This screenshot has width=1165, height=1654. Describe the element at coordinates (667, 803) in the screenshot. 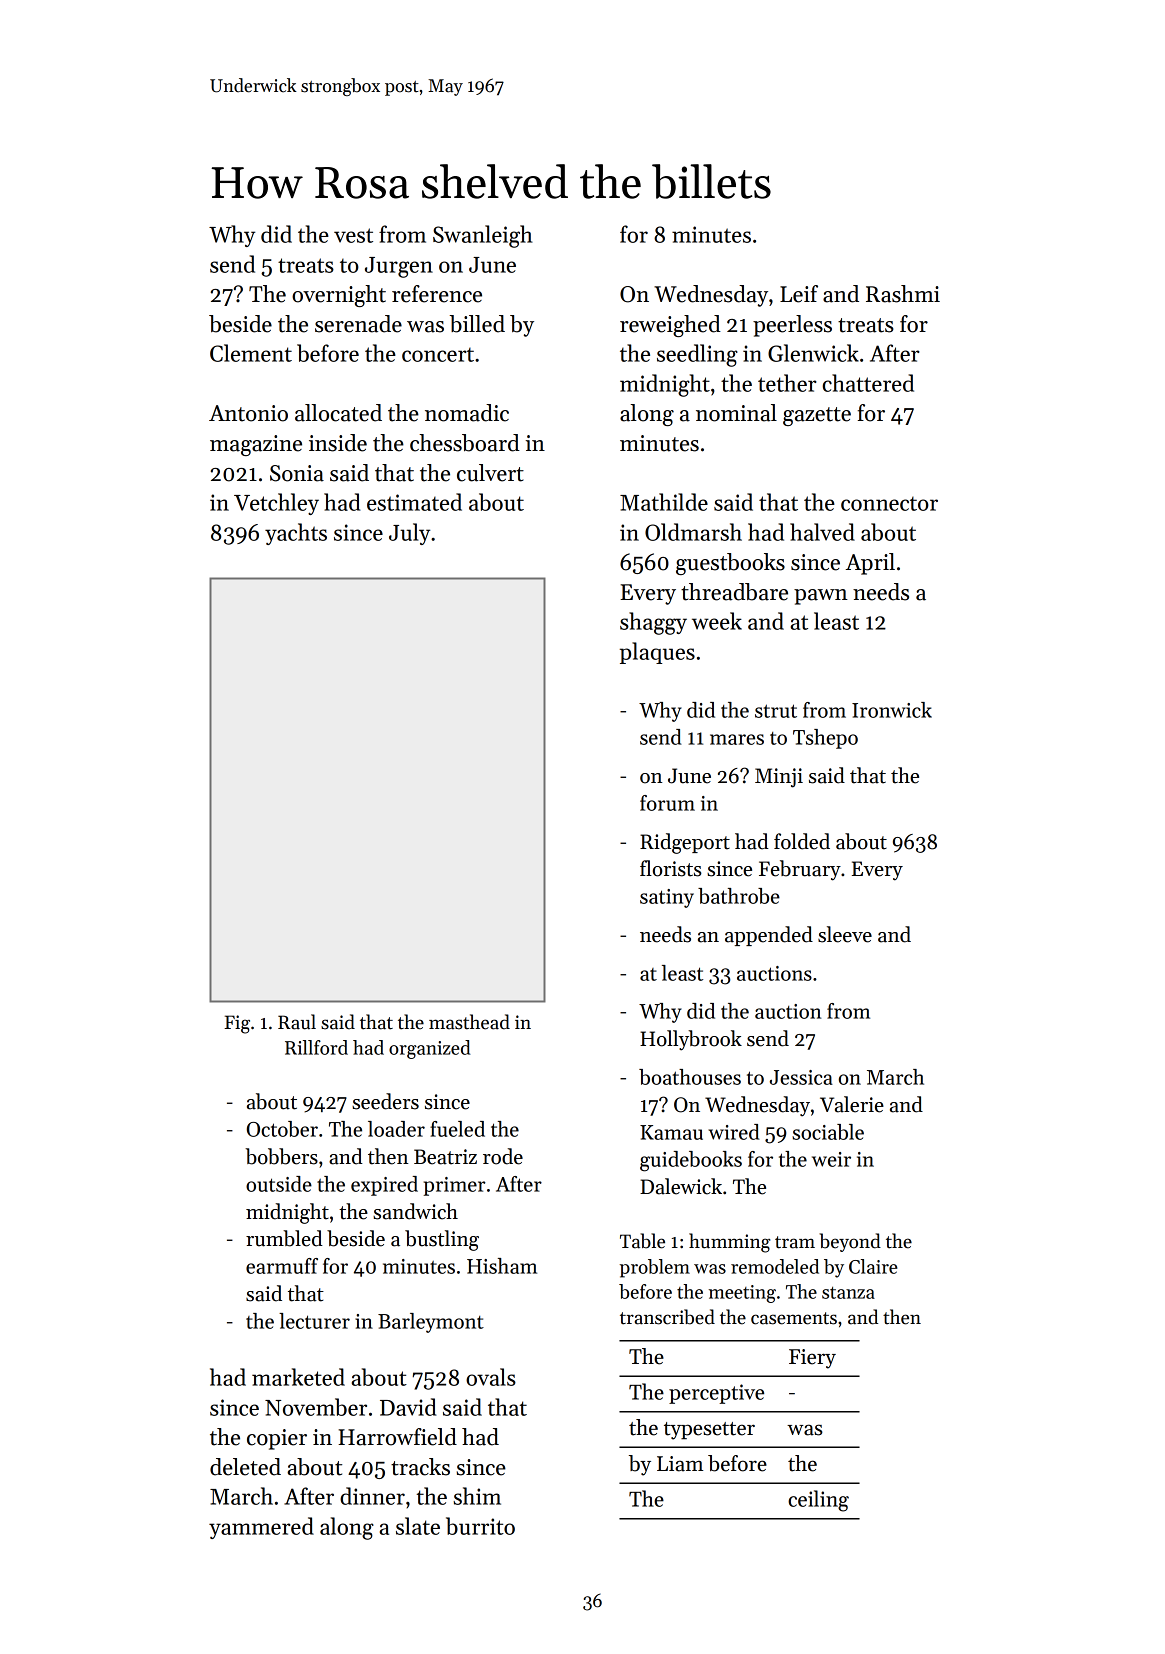

I see `forum` at that location.
